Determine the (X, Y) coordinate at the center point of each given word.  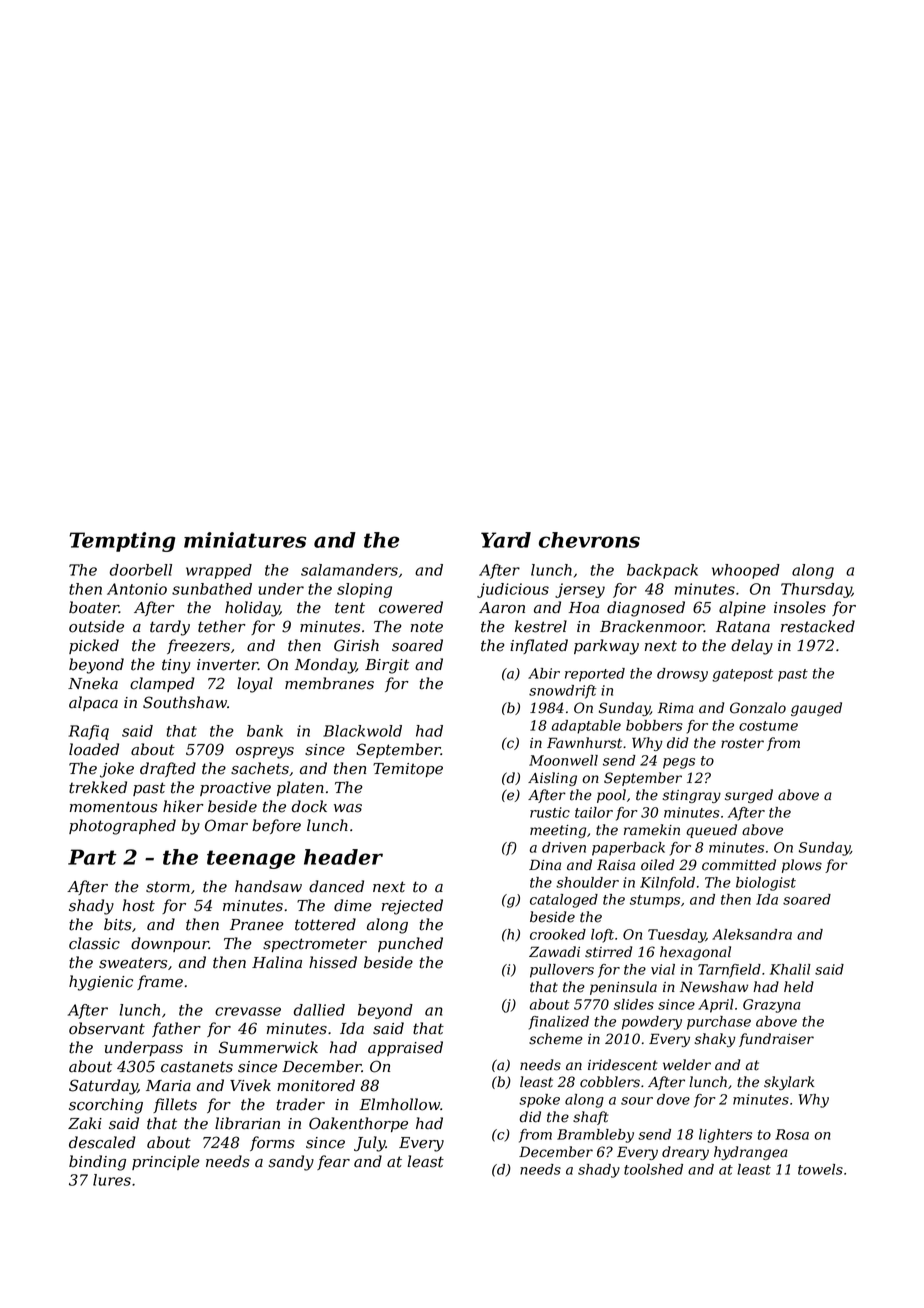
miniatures (245, 540)
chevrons (589, 540)
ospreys (265, 753)
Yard (506, 540)
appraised (405, 1048)
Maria (168, 1086)
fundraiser (776, 1040)
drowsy (682, 675)
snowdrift (563, 692)
